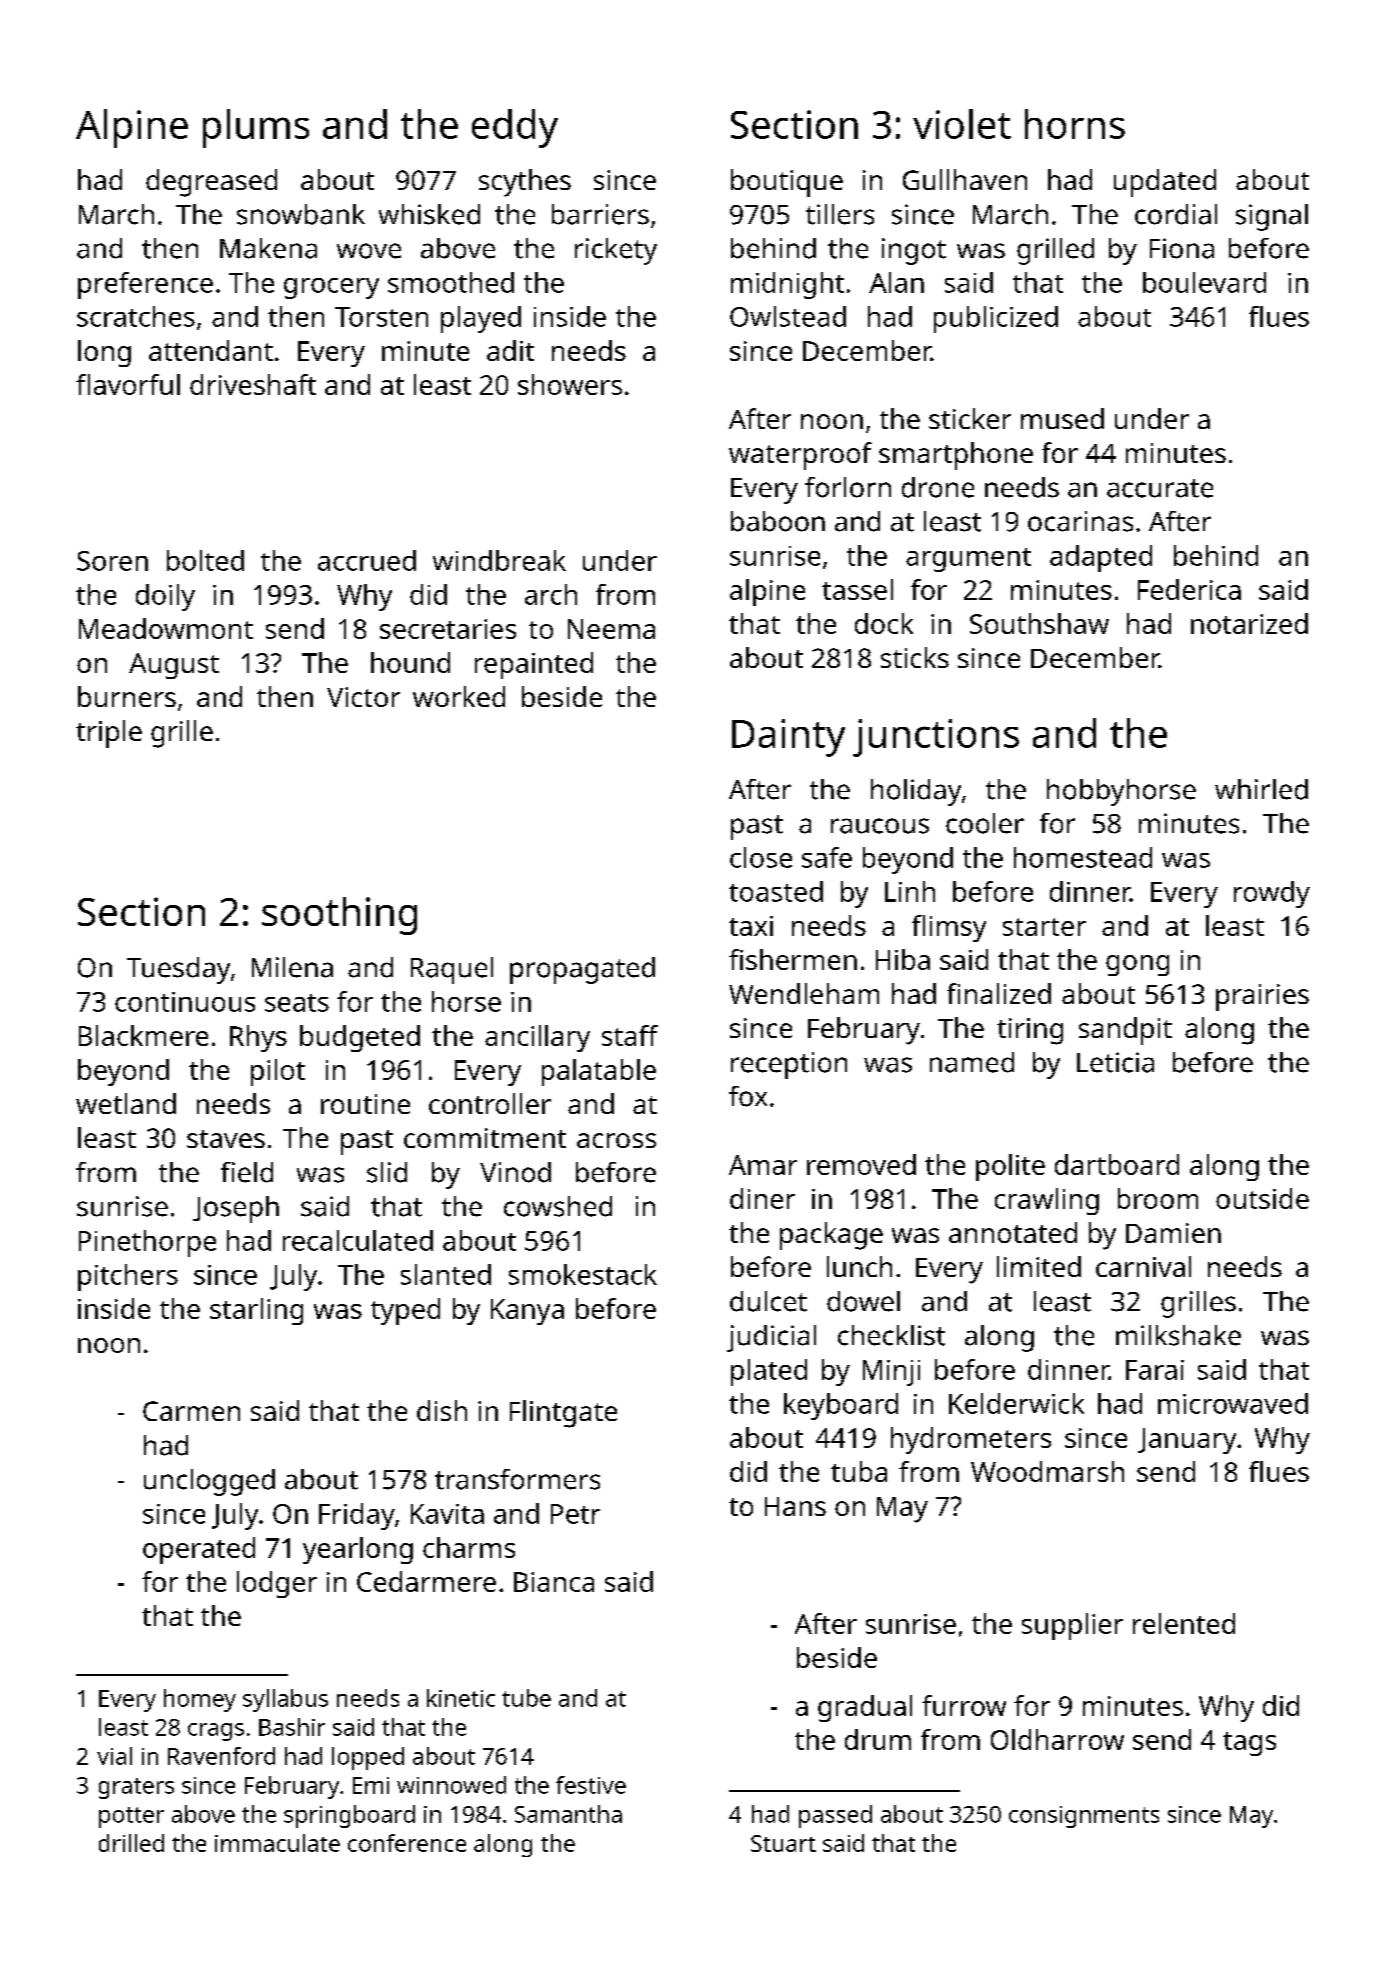  What do you see at coordinates (563, 1414) in the screenshot?
I see `Flintgate` at bounding box center [563, 1414].
